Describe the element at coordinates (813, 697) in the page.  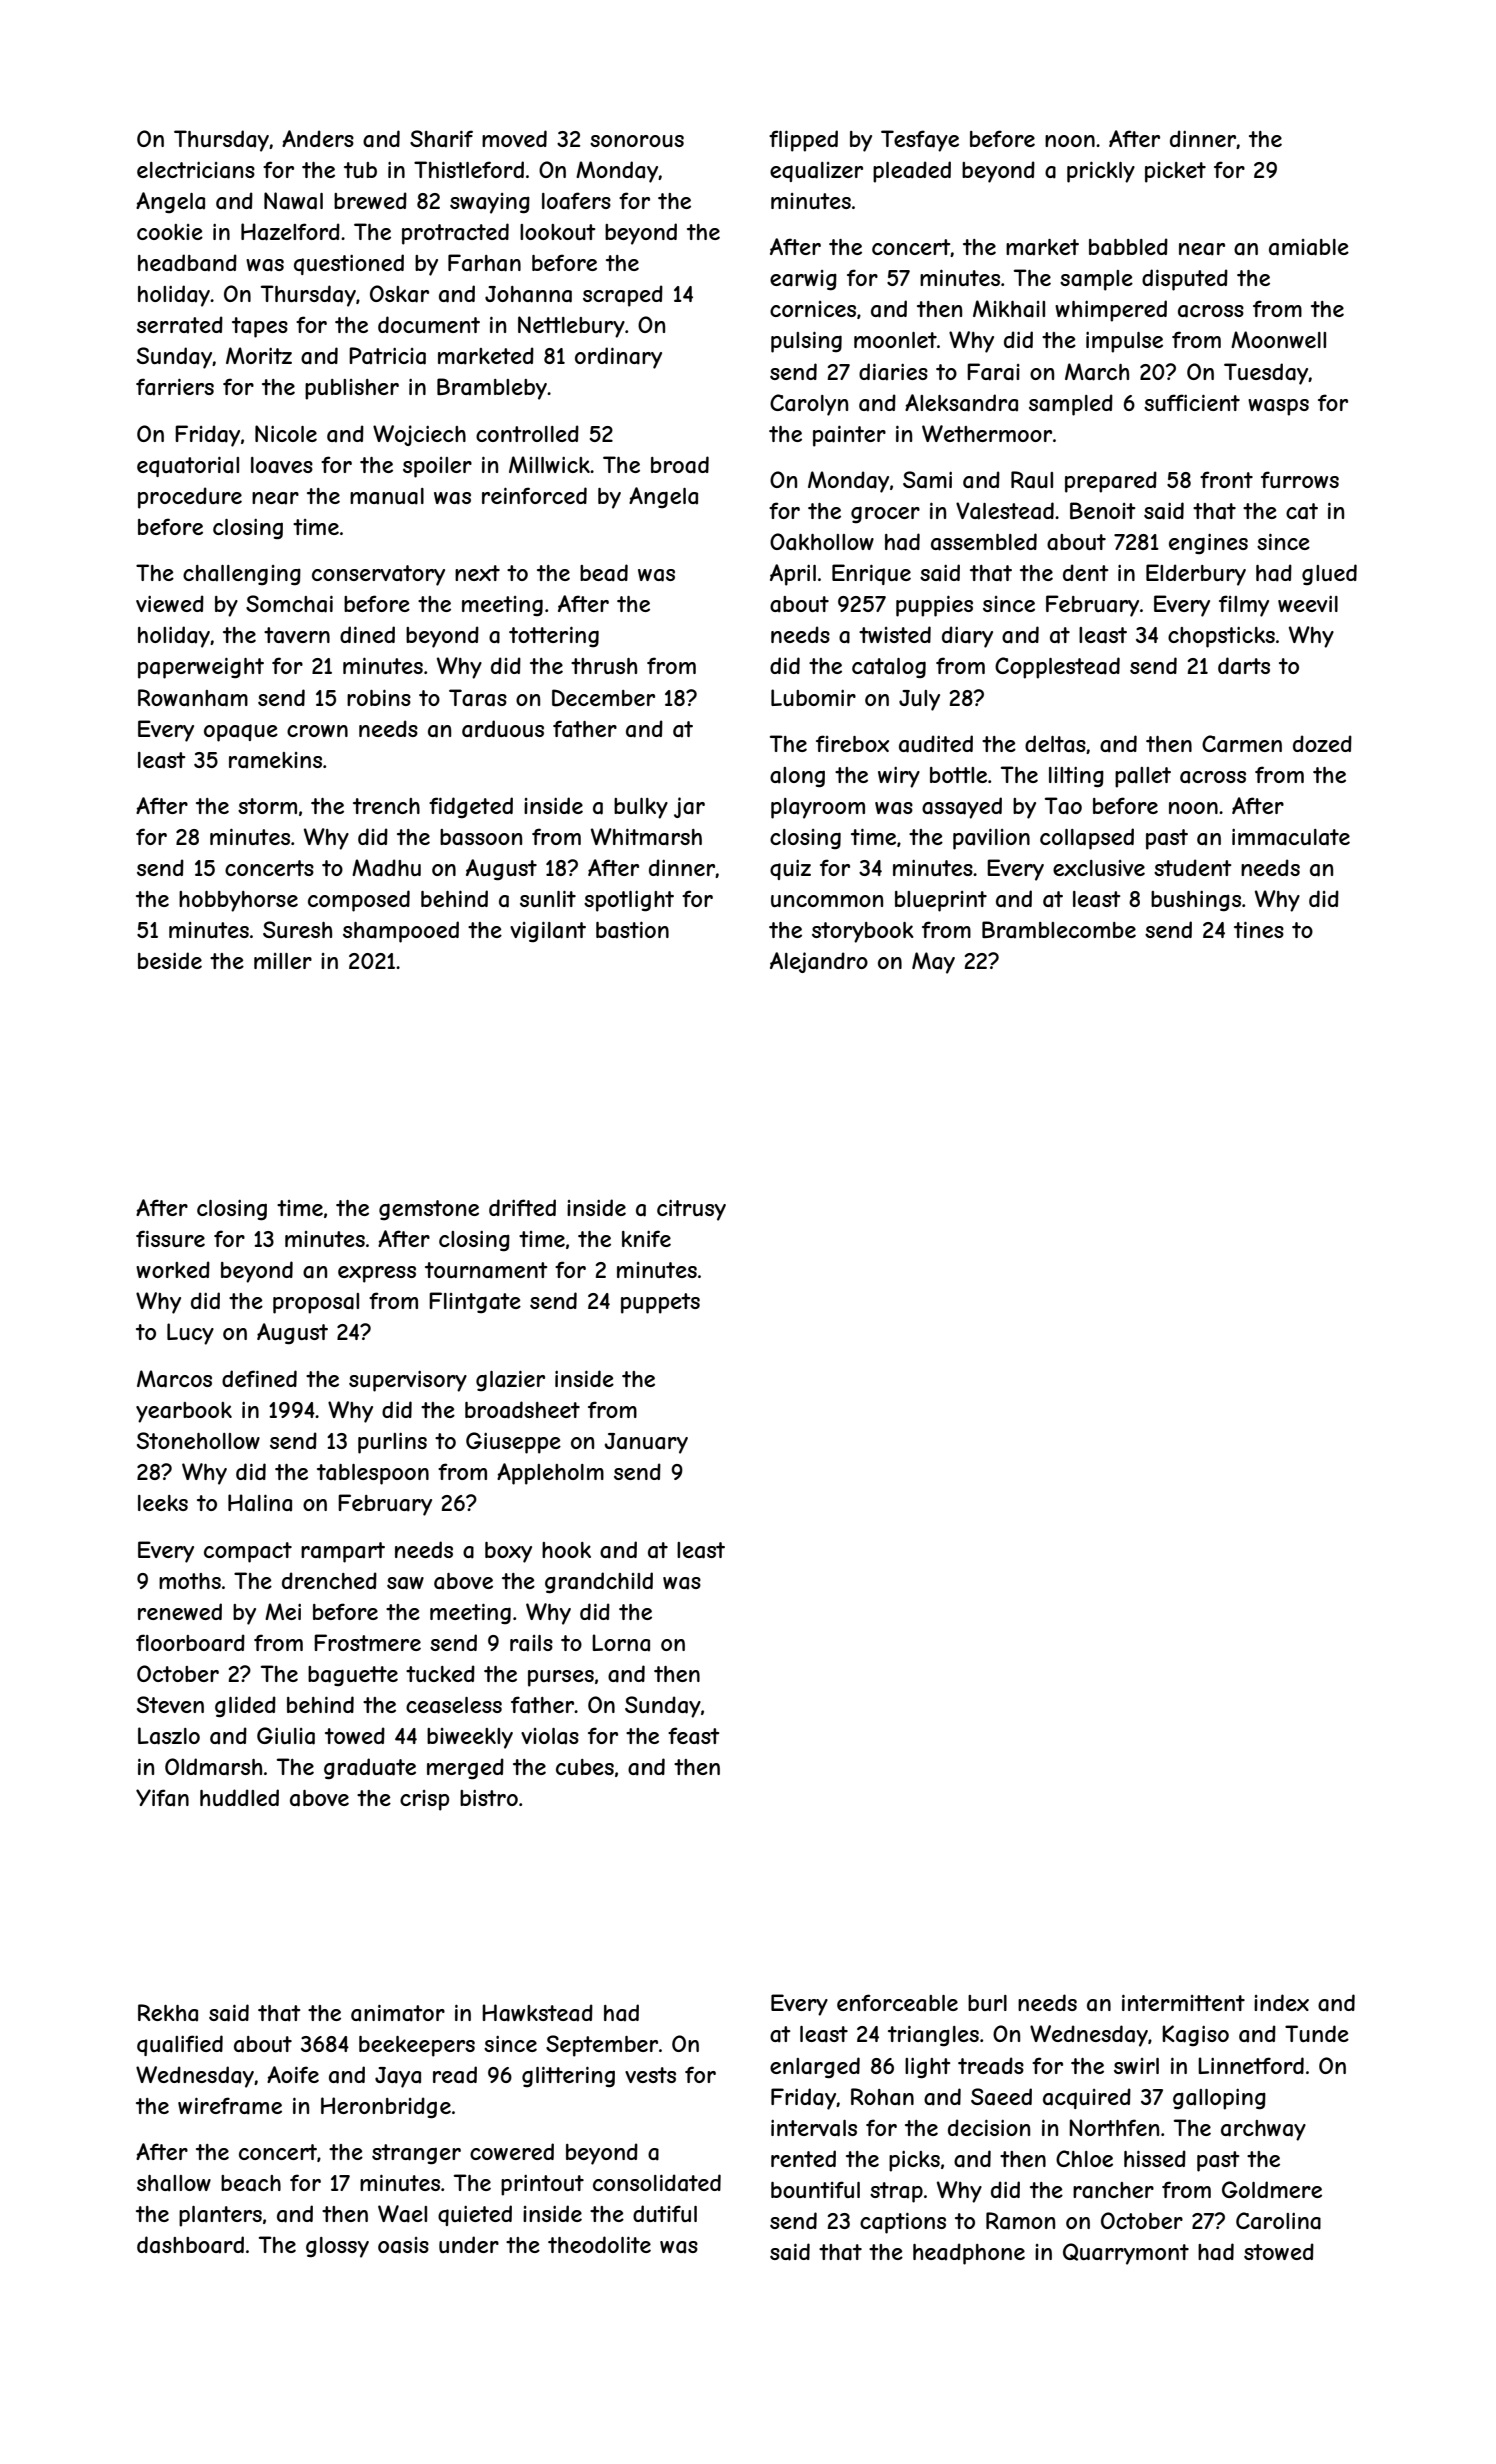
I see `Lubomir` at that location.
